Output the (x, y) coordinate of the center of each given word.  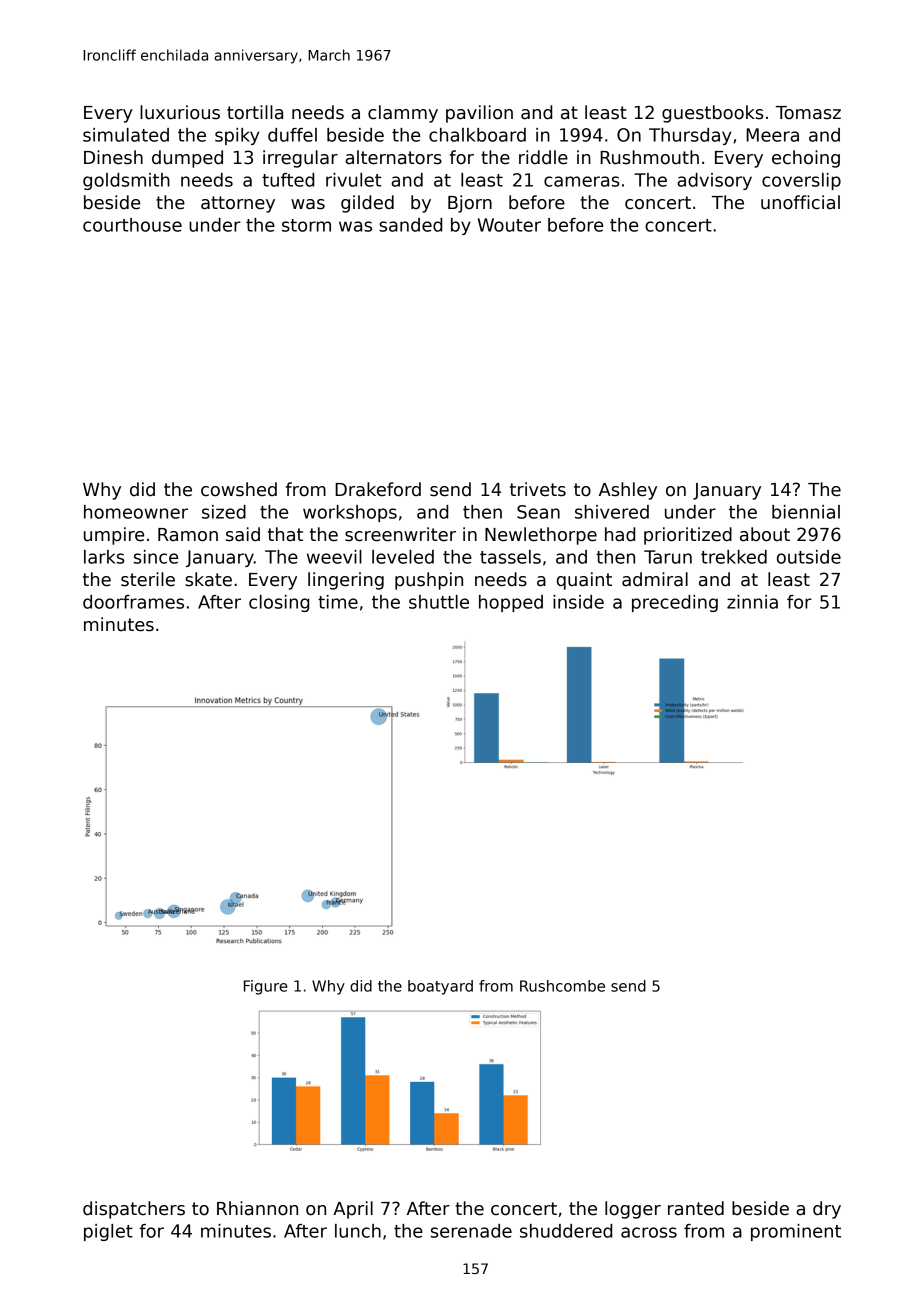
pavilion (479, 114)
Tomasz (808, 113)
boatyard (440, 987)
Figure (265, 987)
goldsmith (126, 181)
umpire (114, 536)
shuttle (439, 602)
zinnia (752, 602)
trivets (538, 489)
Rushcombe (562, 986)
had (620, 534)
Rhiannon (257, 1208)
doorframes (133, 602)
